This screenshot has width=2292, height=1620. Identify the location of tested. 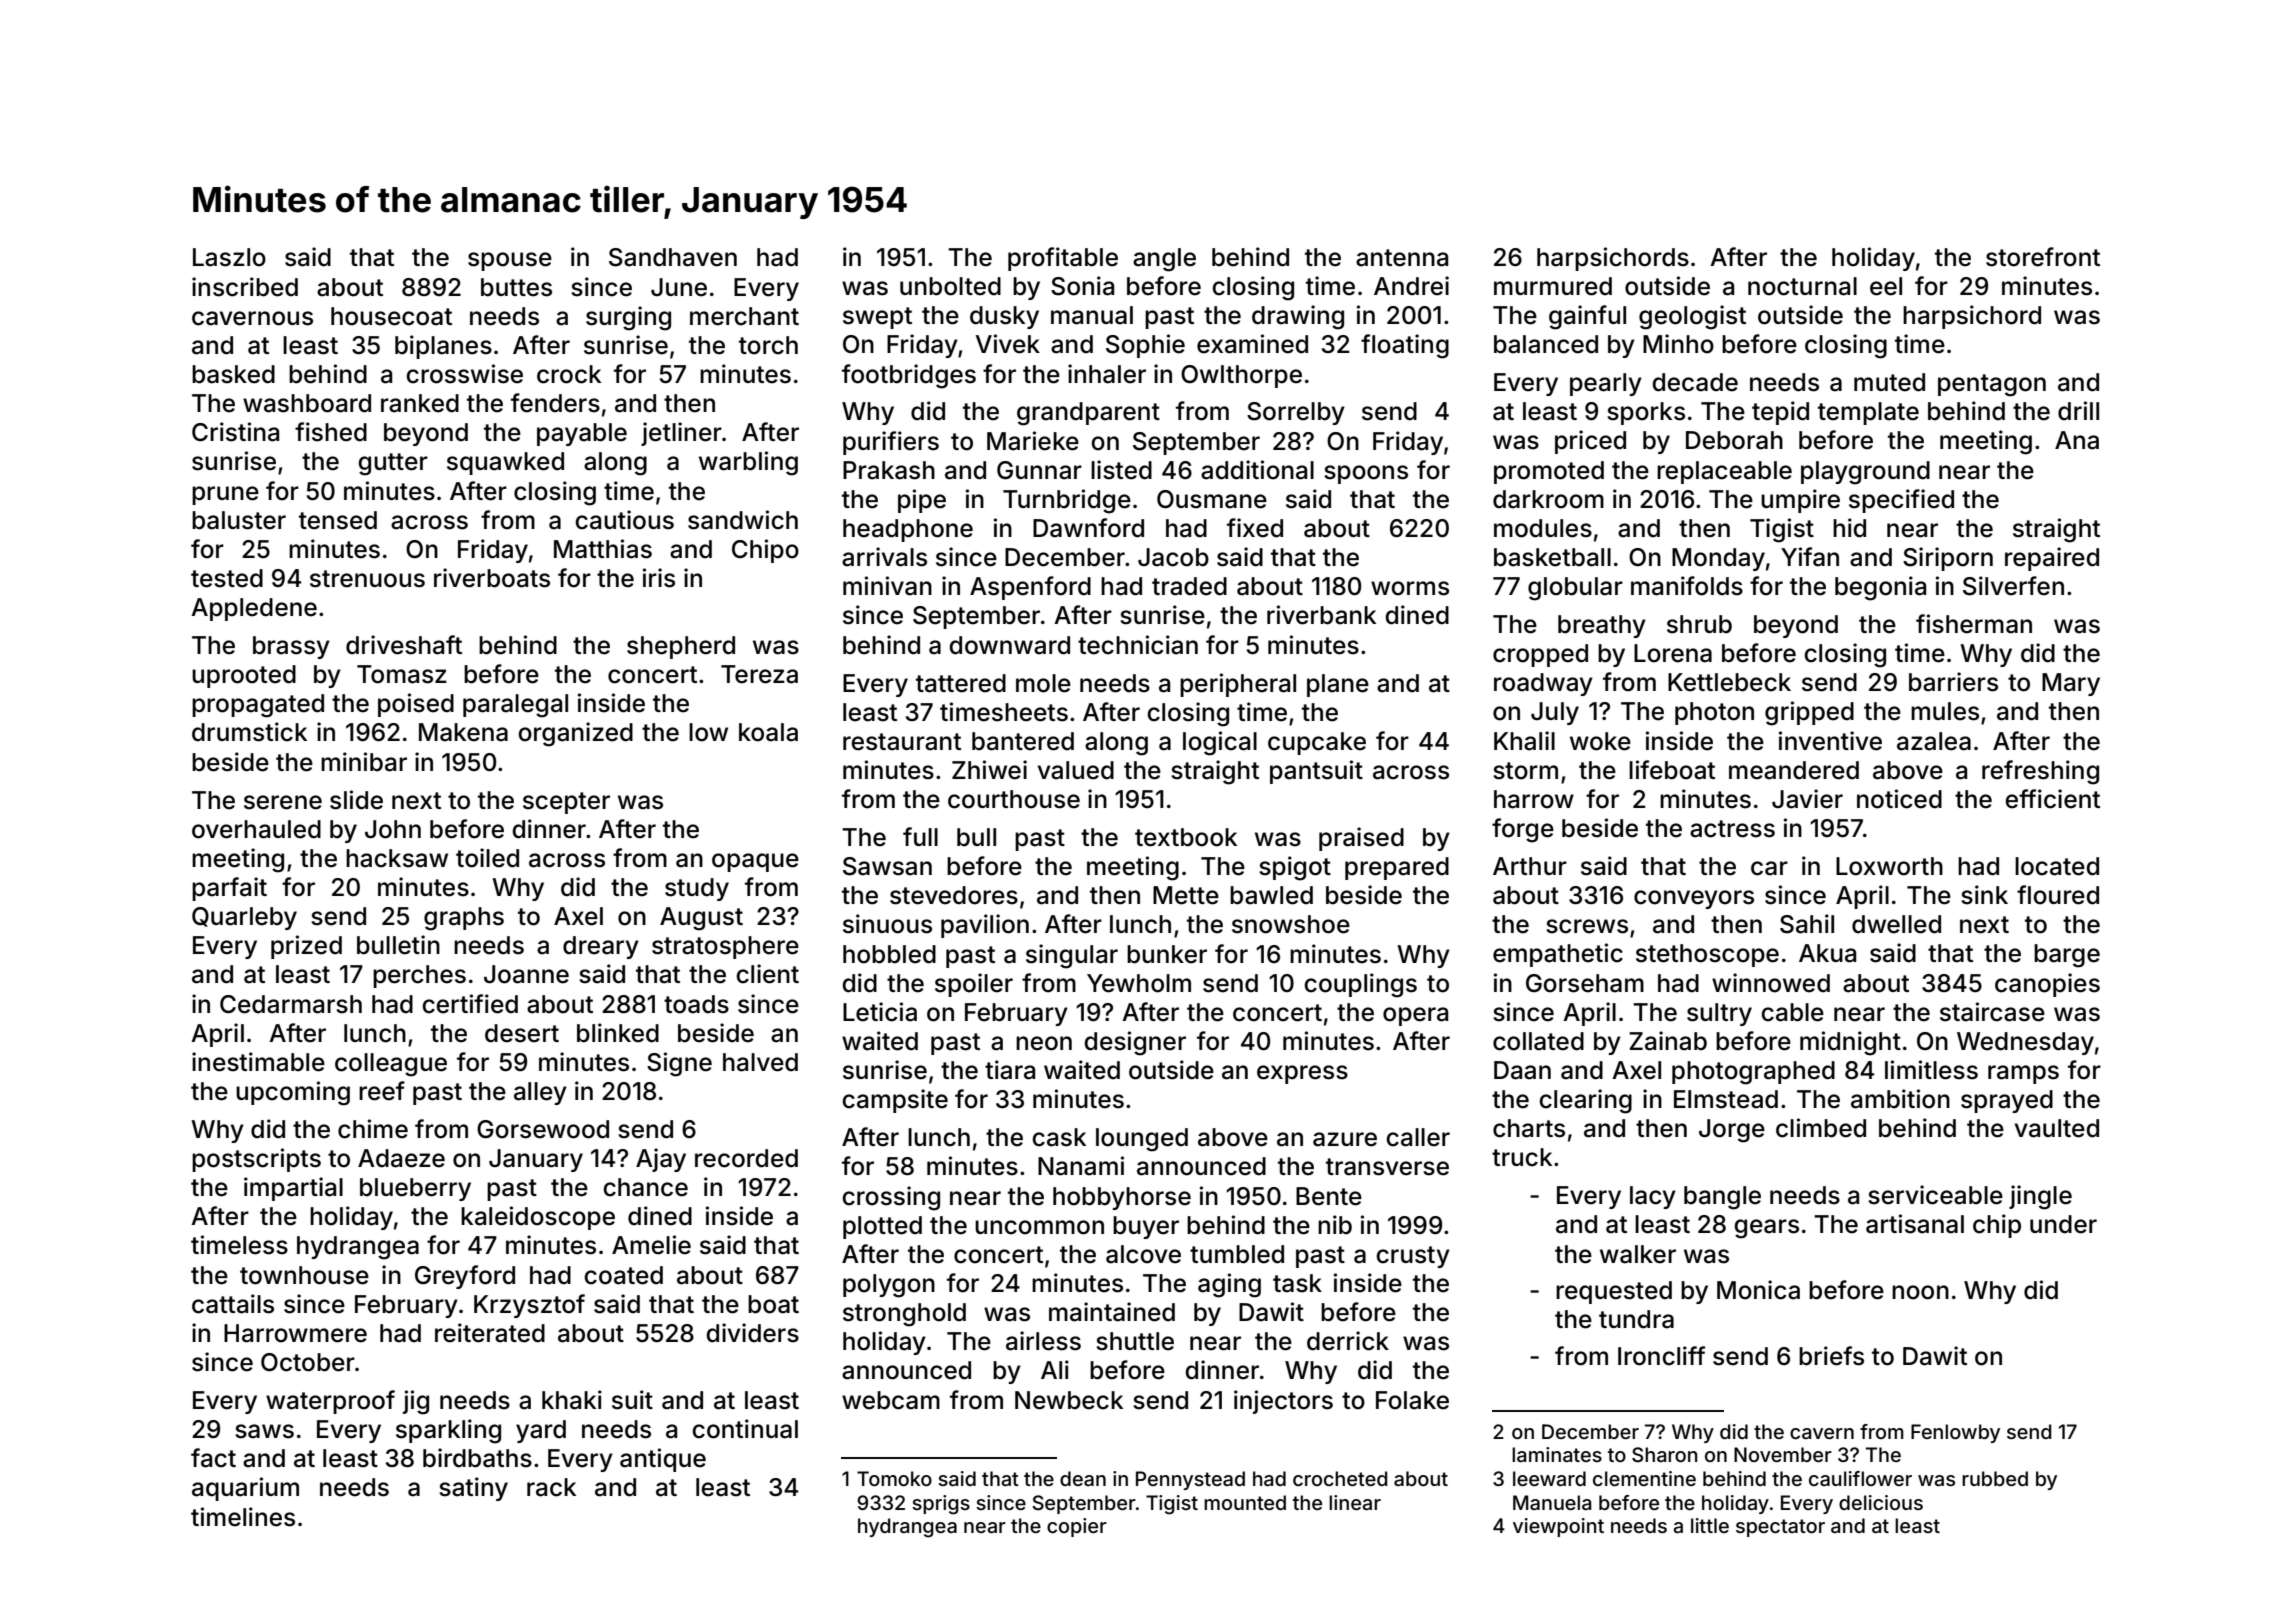
(227, 578).
